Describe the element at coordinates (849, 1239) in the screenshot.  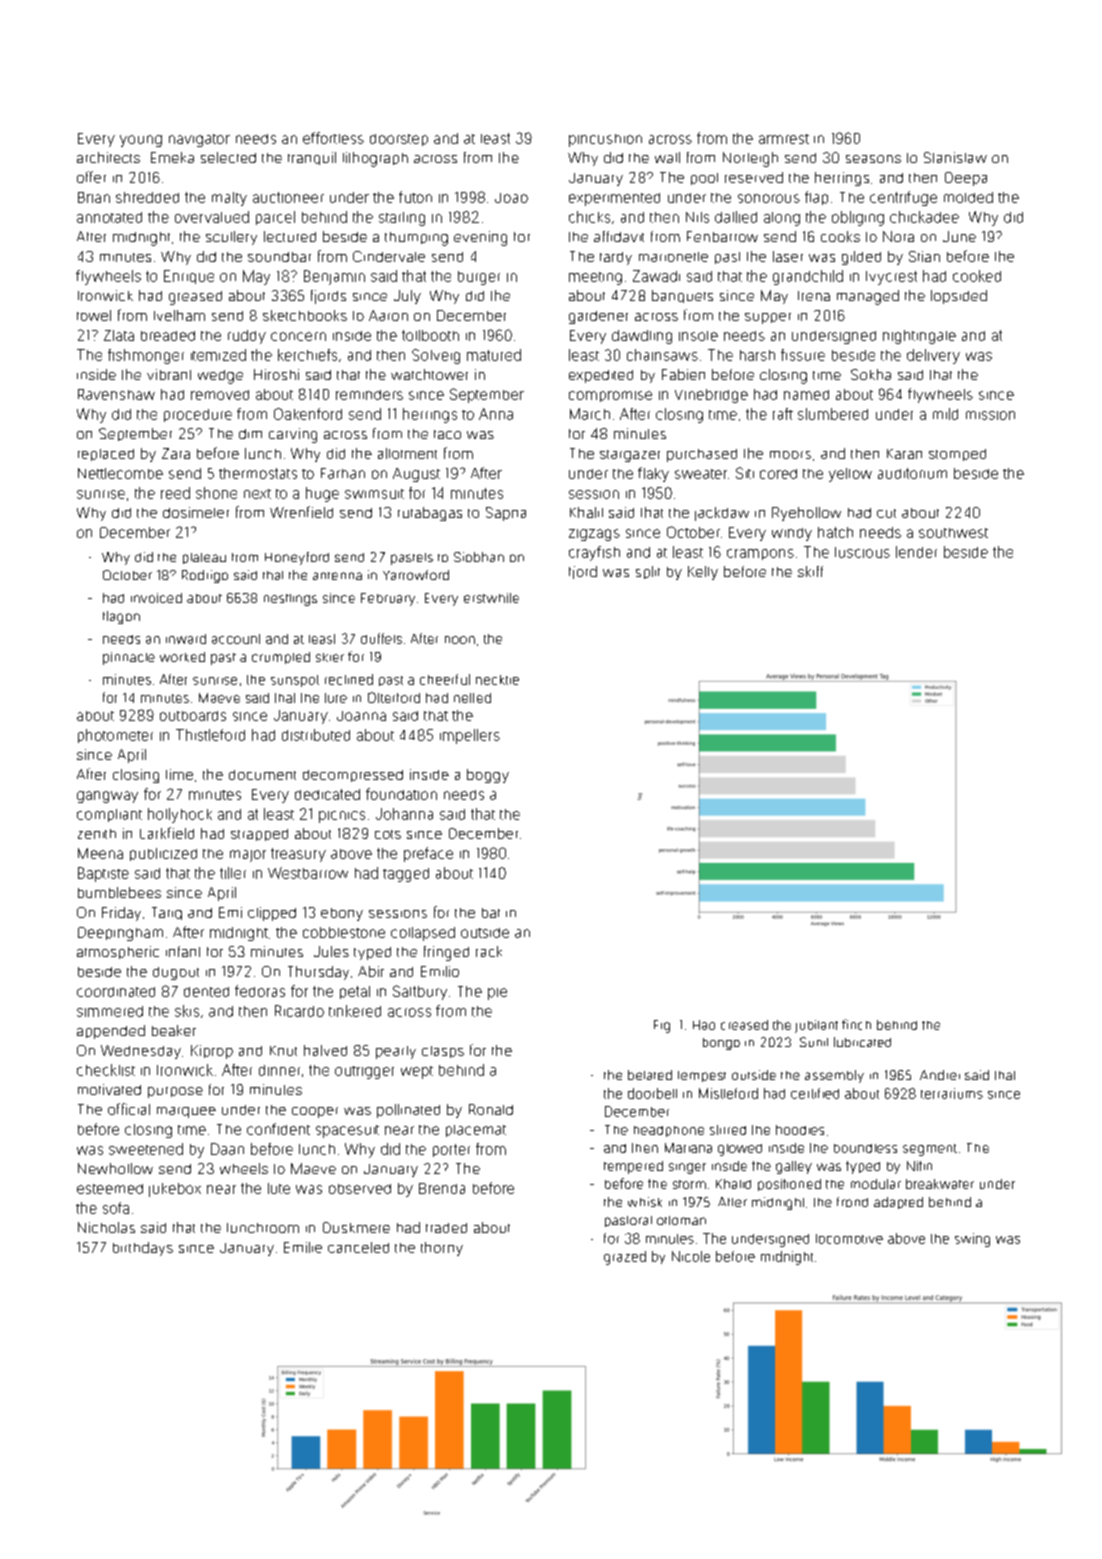
I see `locomotive` at that location.
